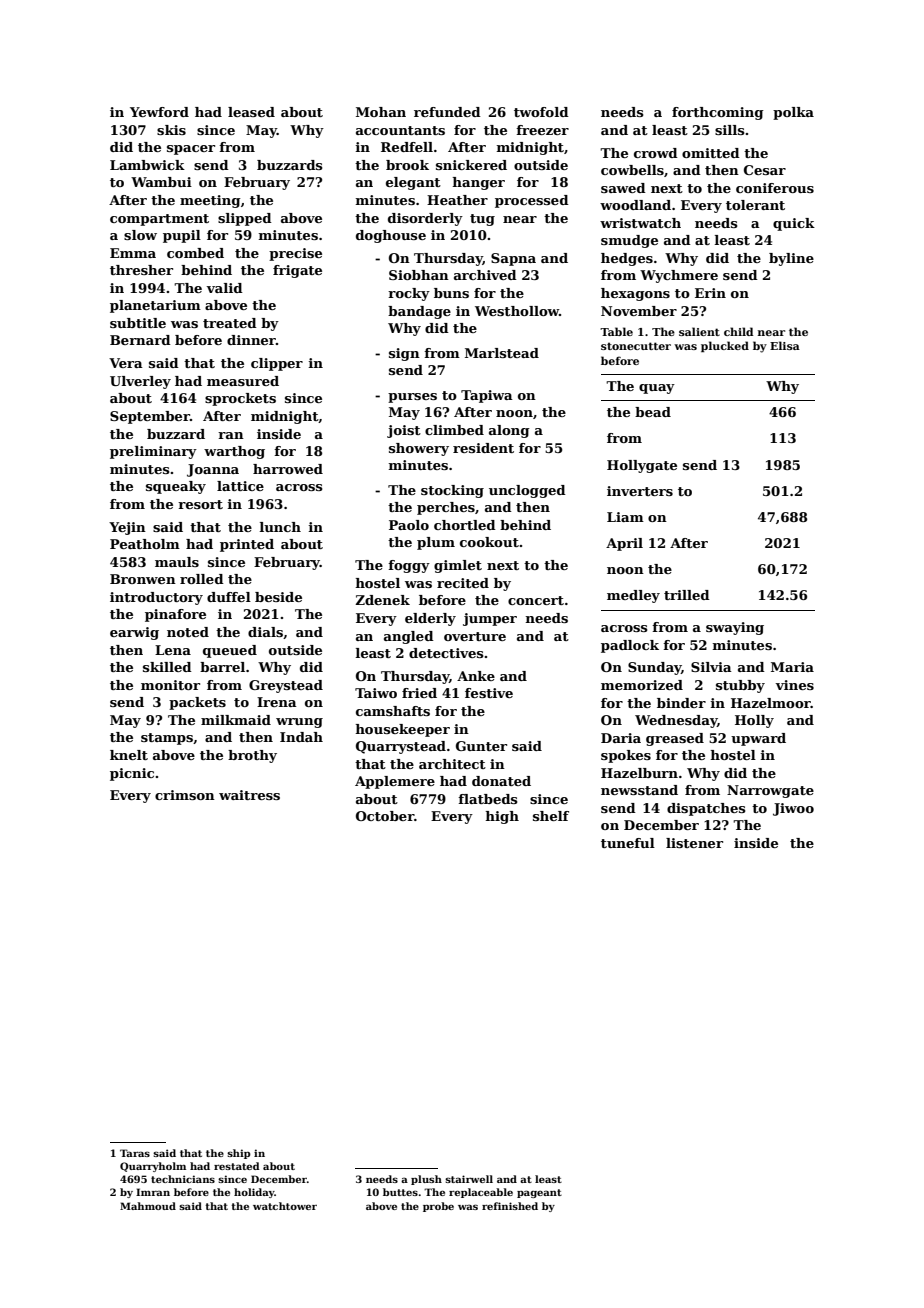  I want to click on Paolo, so click(409, 525).
